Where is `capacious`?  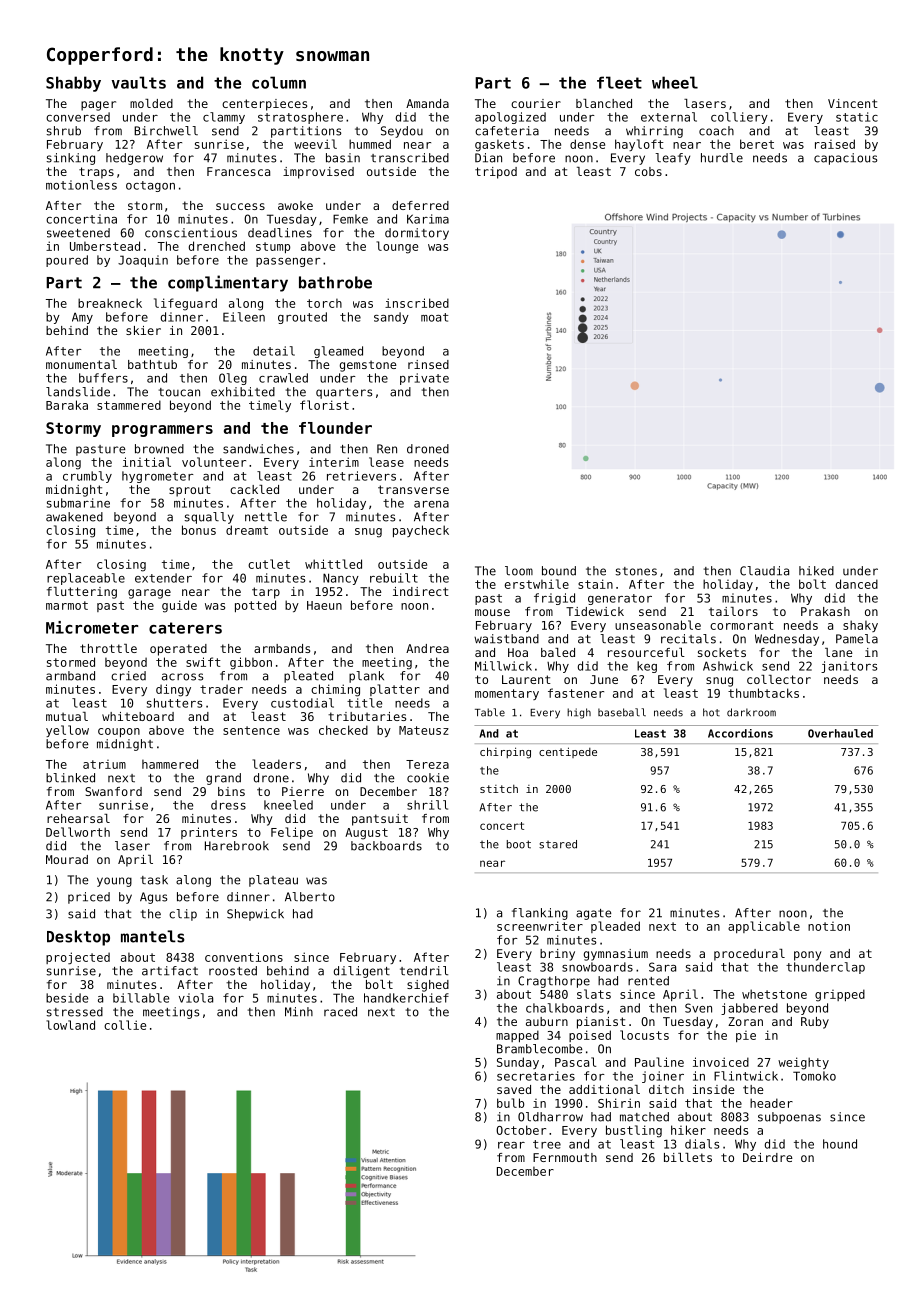
capacious is located at coordinates (845, 159).
